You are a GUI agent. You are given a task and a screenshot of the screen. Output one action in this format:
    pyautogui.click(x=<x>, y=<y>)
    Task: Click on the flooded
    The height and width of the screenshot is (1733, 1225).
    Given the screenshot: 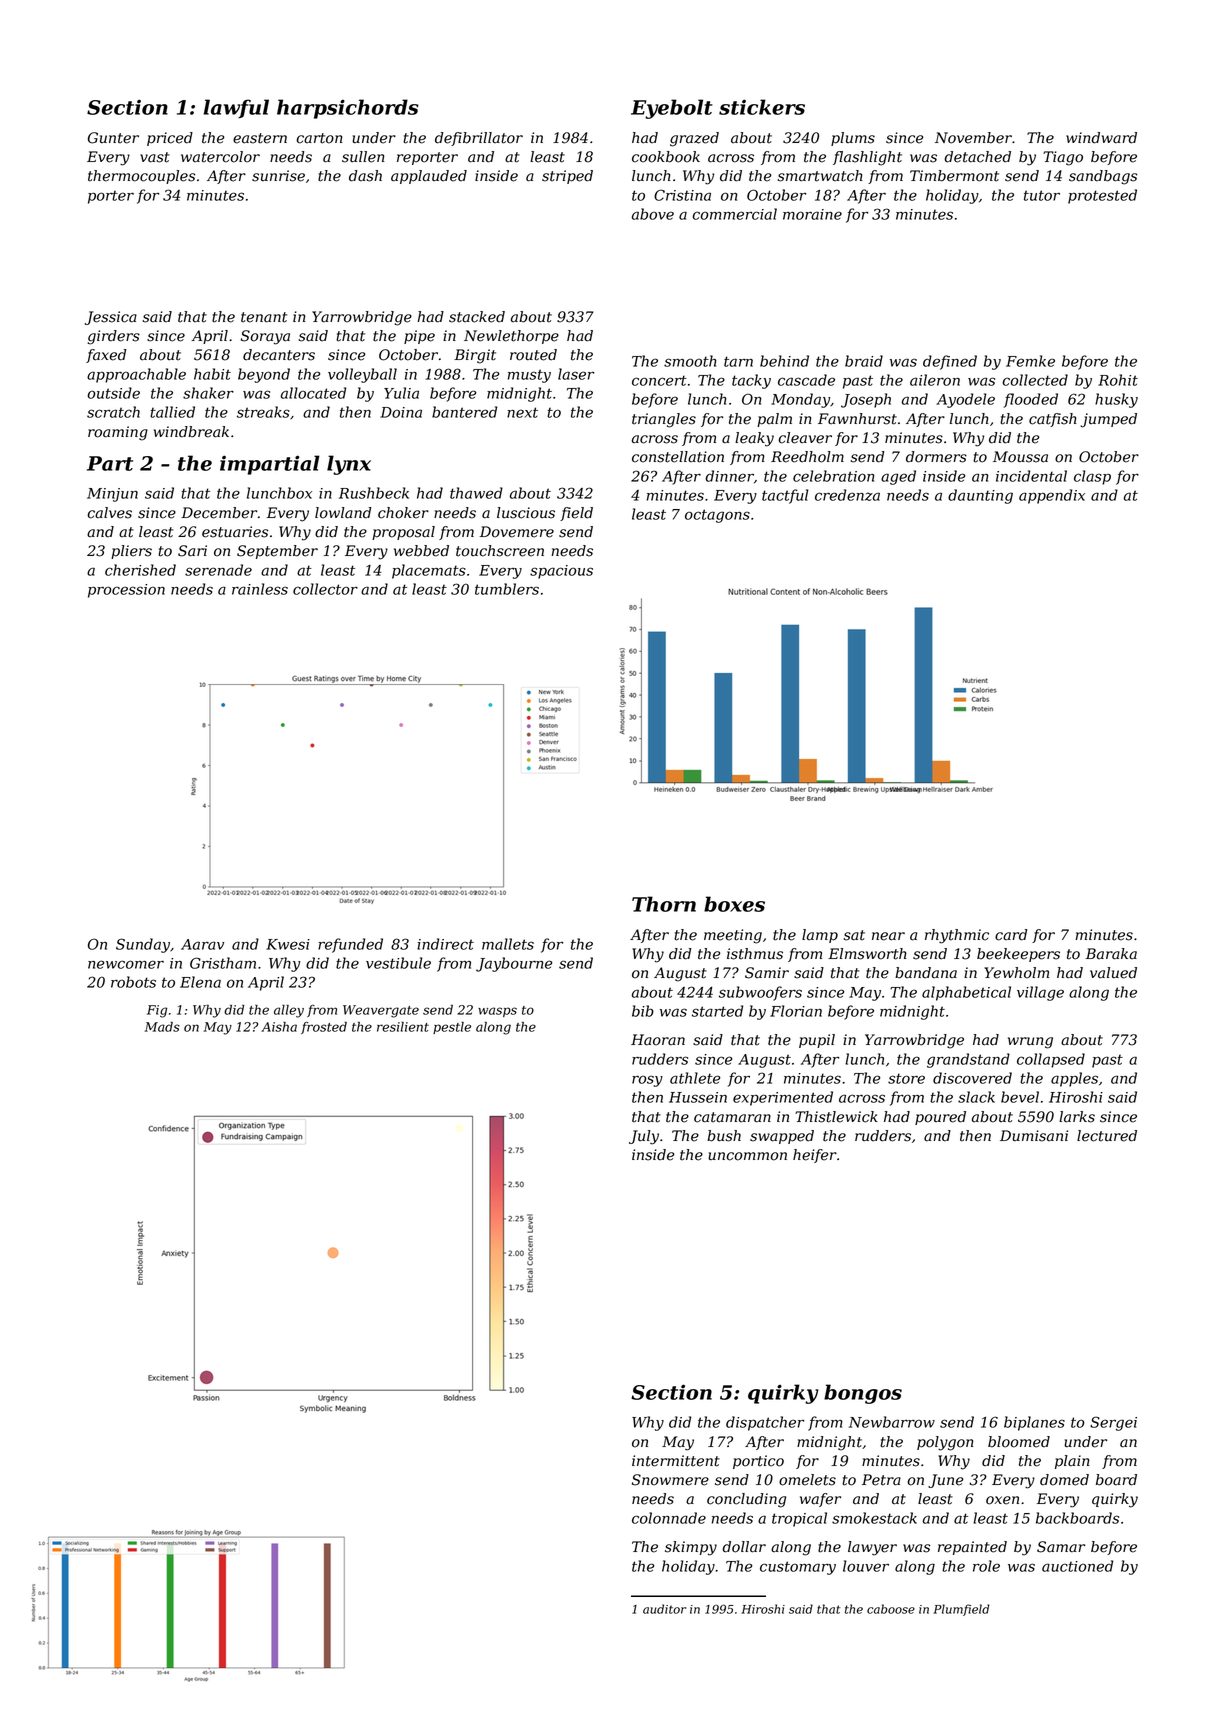 What is the action you would take?
    pyautogui.click(x=1031, y=400)
